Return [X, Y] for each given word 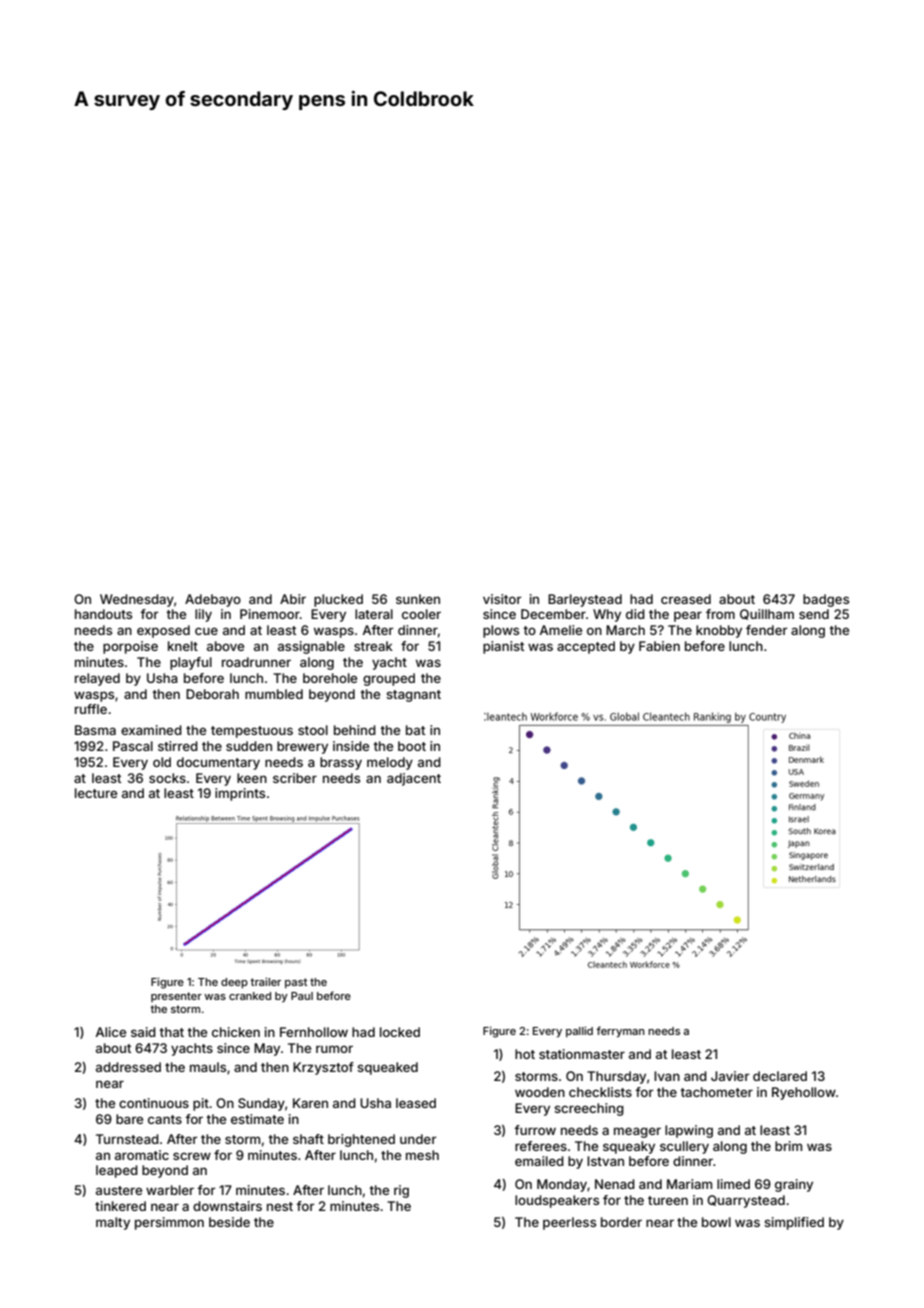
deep [234, 983]
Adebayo [213, 600]
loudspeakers [557, 1201]
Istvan [605, 1161]
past [296, 983]
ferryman [620, 1032]
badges [826, 600]
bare [129, 1119]
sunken [418, 599]
